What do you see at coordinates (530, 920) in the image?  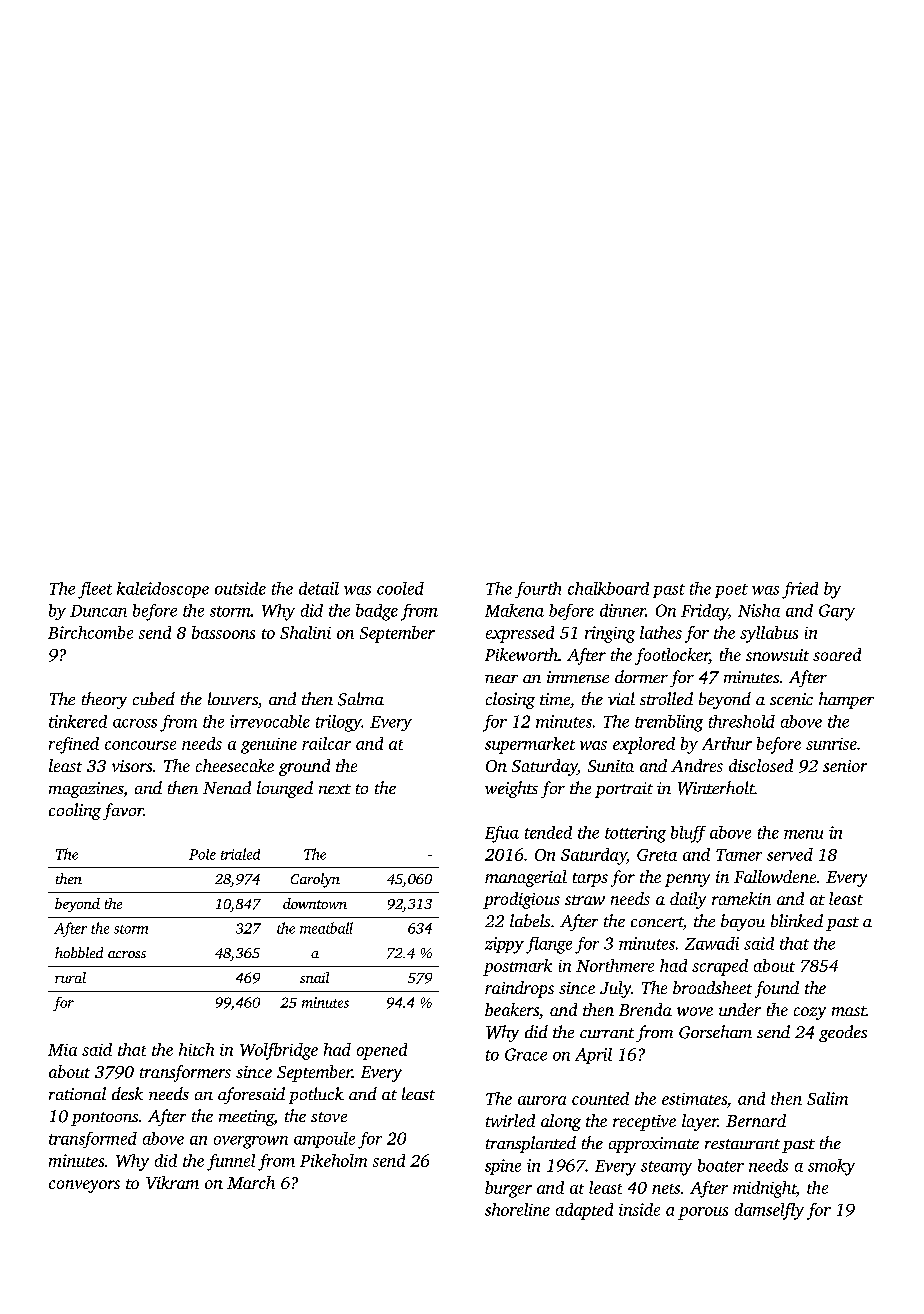 I see `labels` at bounding box center [530, 920].
